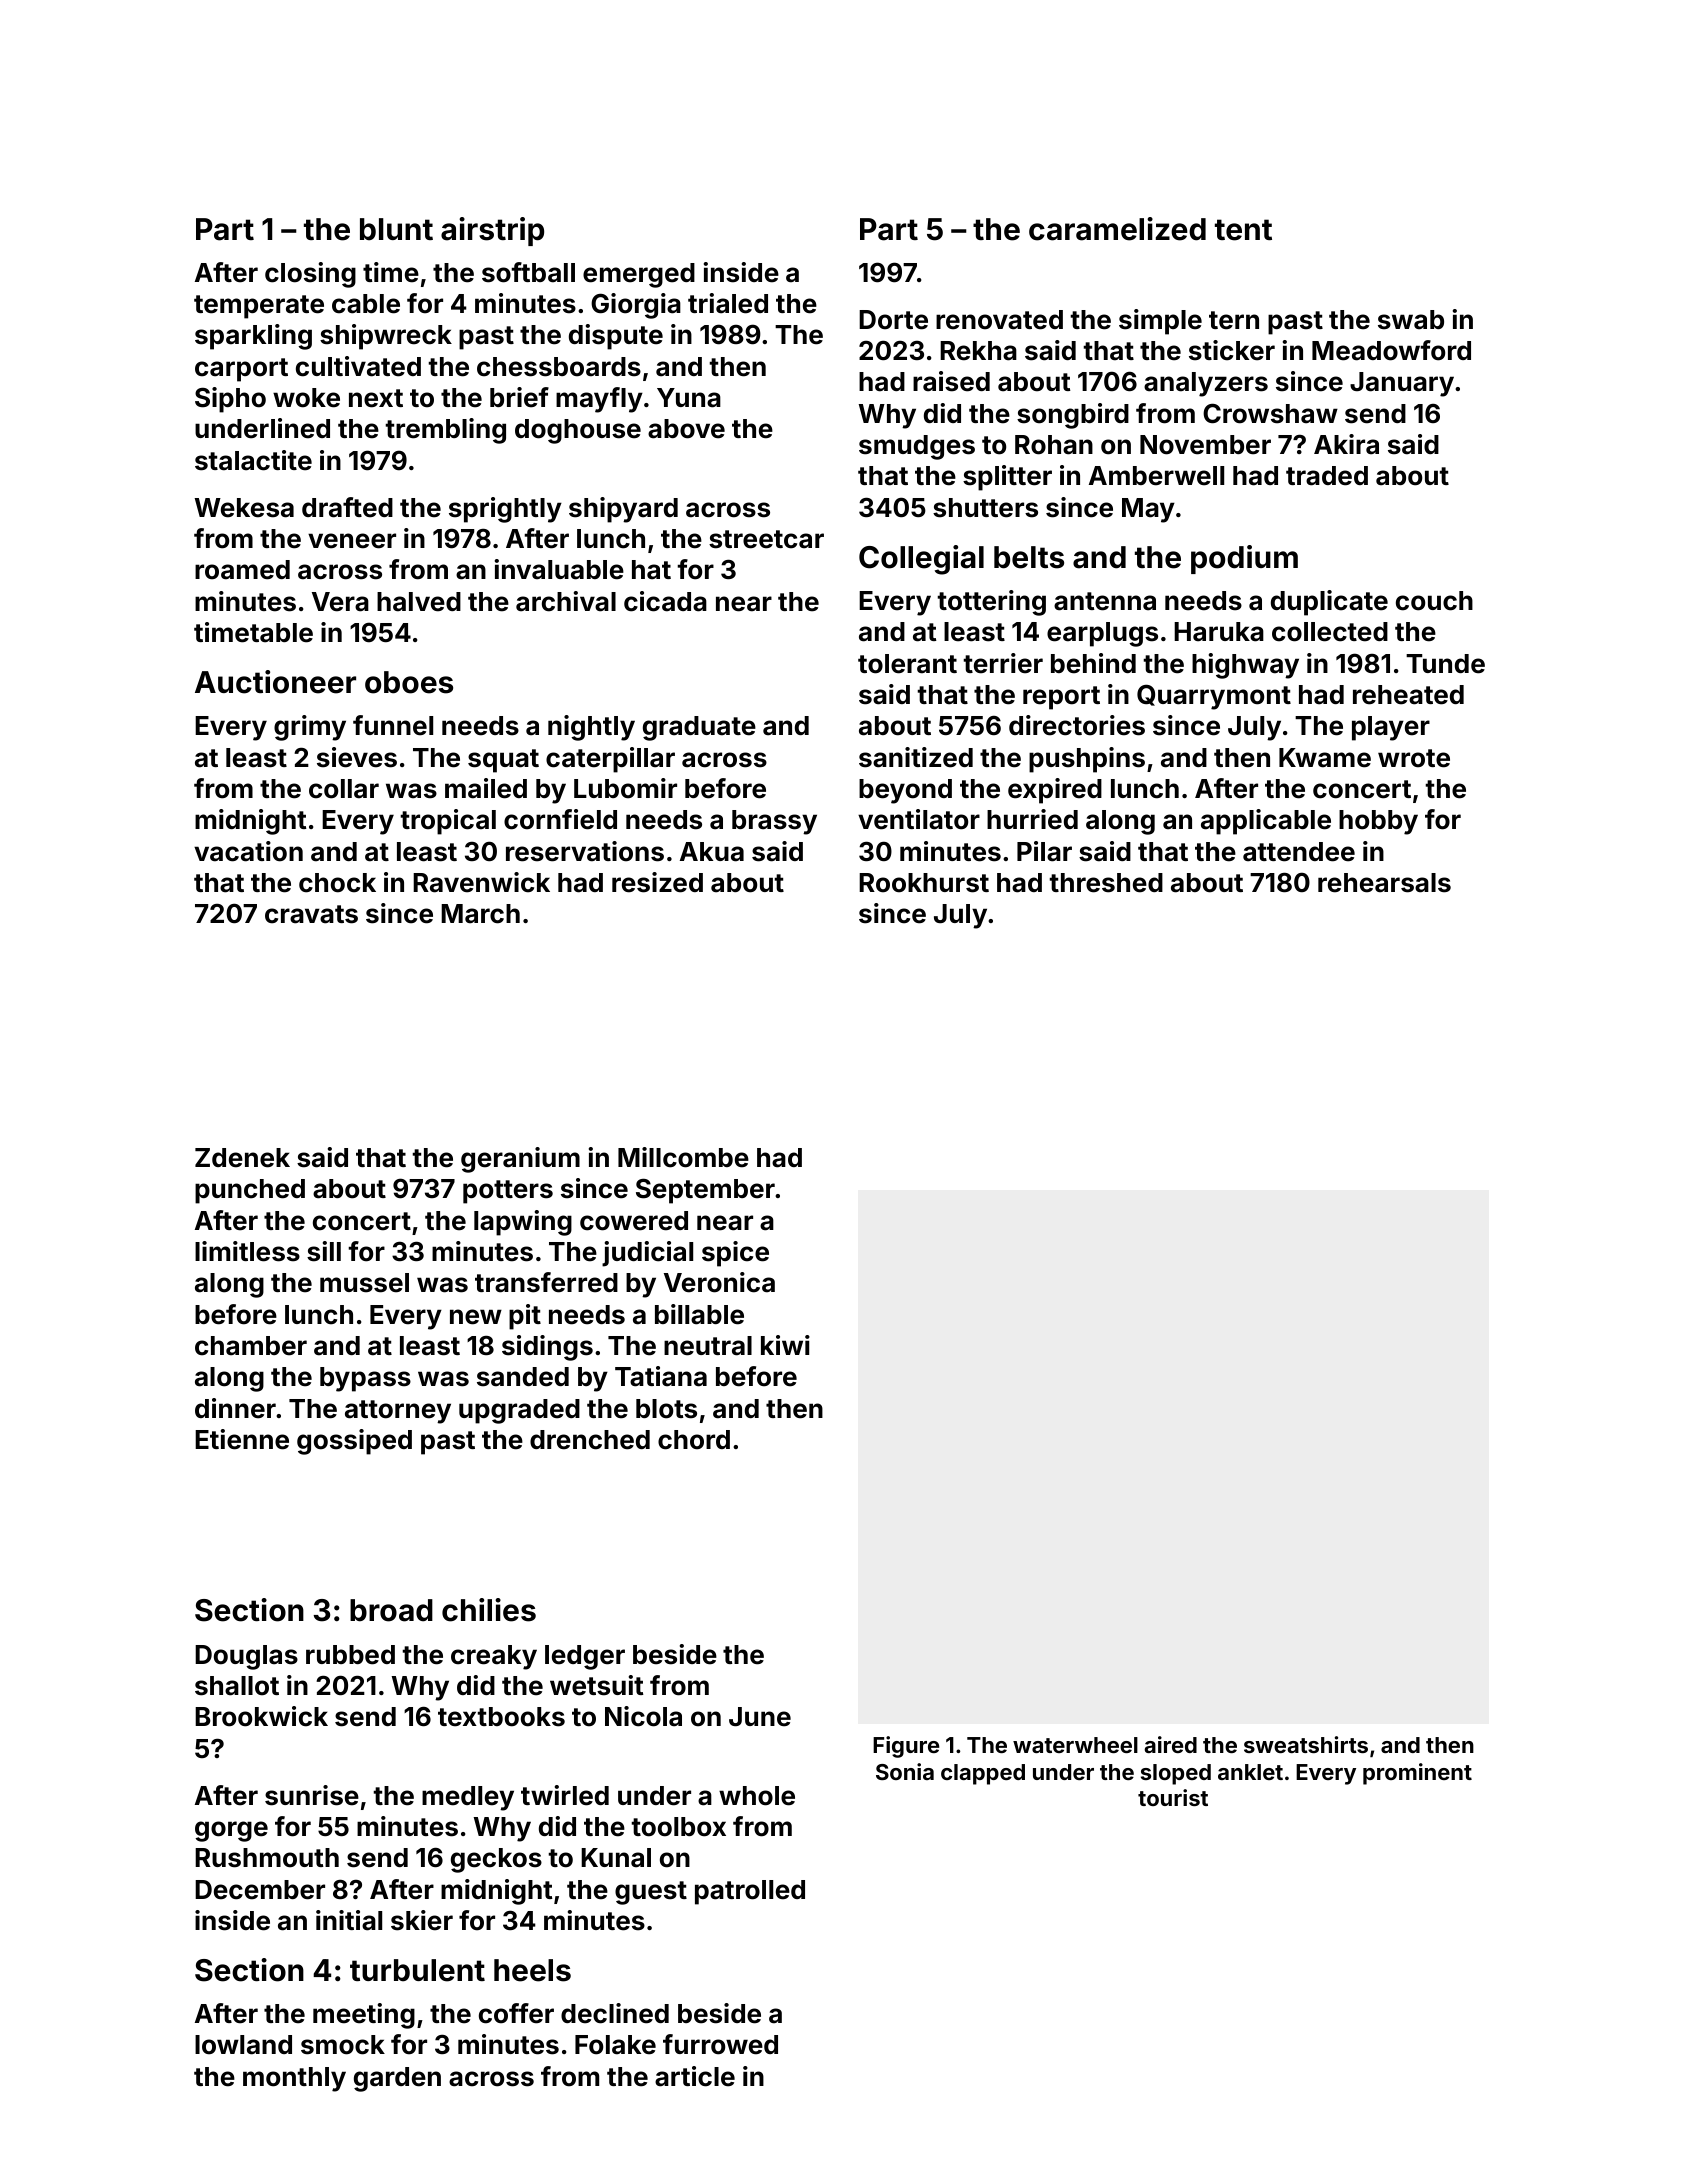 This page has width=1683, height=2178. What do you see at coordinates (893, 320) in the page?
I see `Dorte` at bounding box center [893, 320].
